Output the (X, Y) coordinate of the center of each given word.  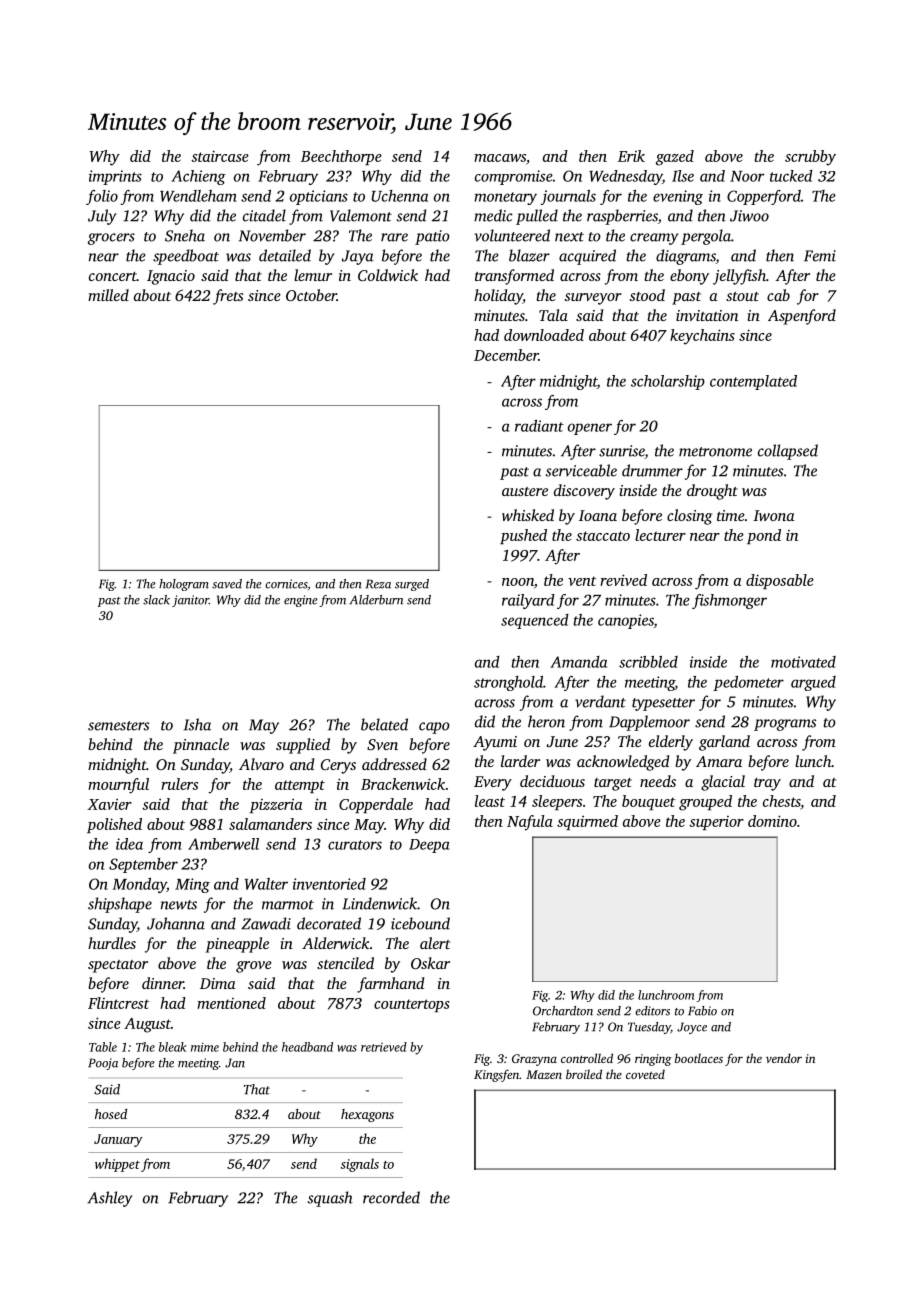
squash (330, 1199)
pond (764, 536)
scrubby (810, 158)
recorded (391, 1197)
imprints (115, 177)
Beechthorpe (341, 157)
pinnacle (201, 746)
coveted (645, 1074)
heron (546, 721)
